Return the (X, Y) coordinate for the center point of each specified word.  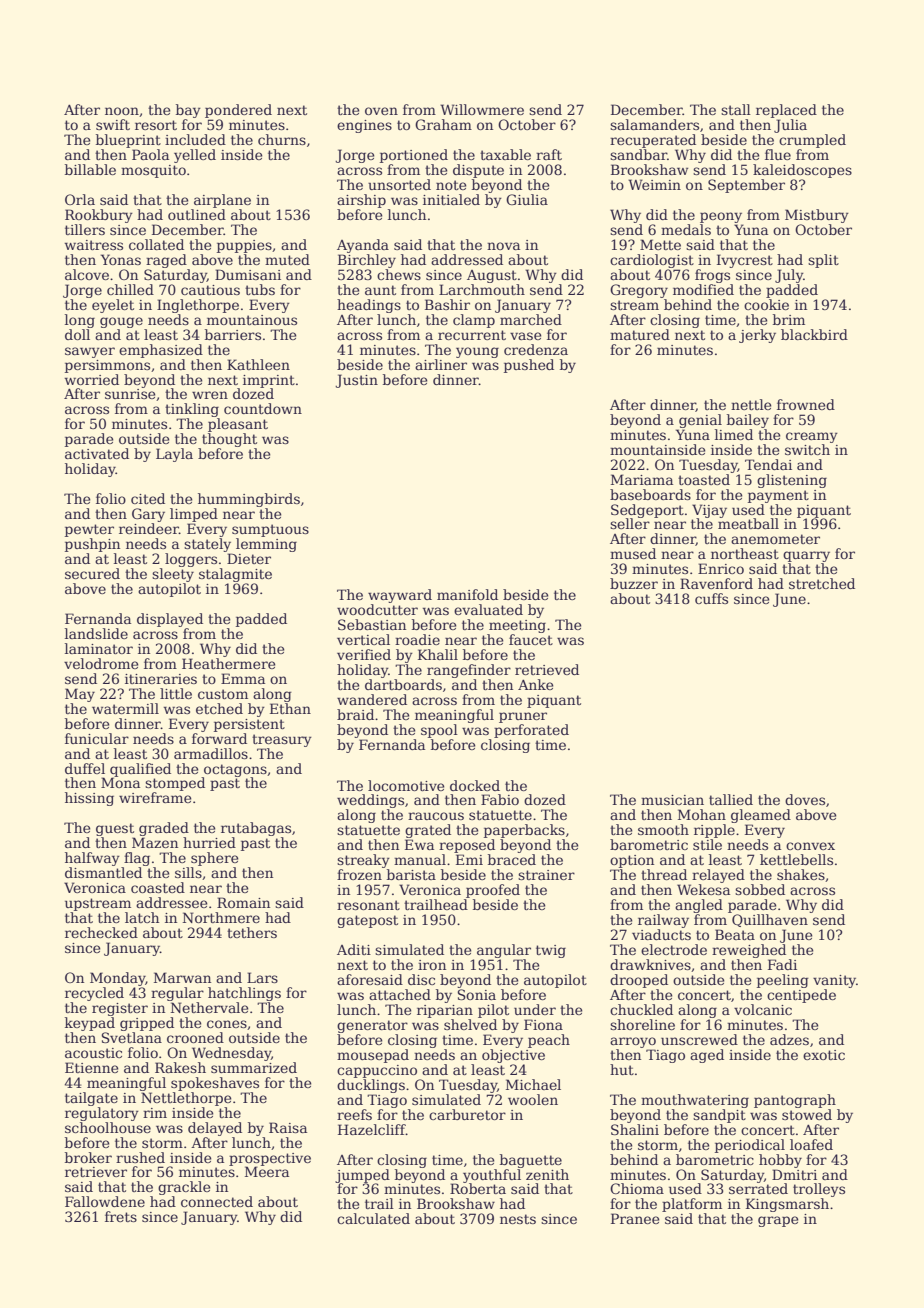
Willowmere (482, 109)
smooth (663, 829)
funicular (97, 738)
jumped (362, 1176)
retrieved (547, 669)
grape (778, 1221)
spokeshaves (215, 1084)
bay (188, 111)
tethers (252, 932)
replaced (786, 111)
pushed (529, 366)
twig (551, 951)
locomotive (406, 785)
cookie (766, 304)
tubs (260, 289)
